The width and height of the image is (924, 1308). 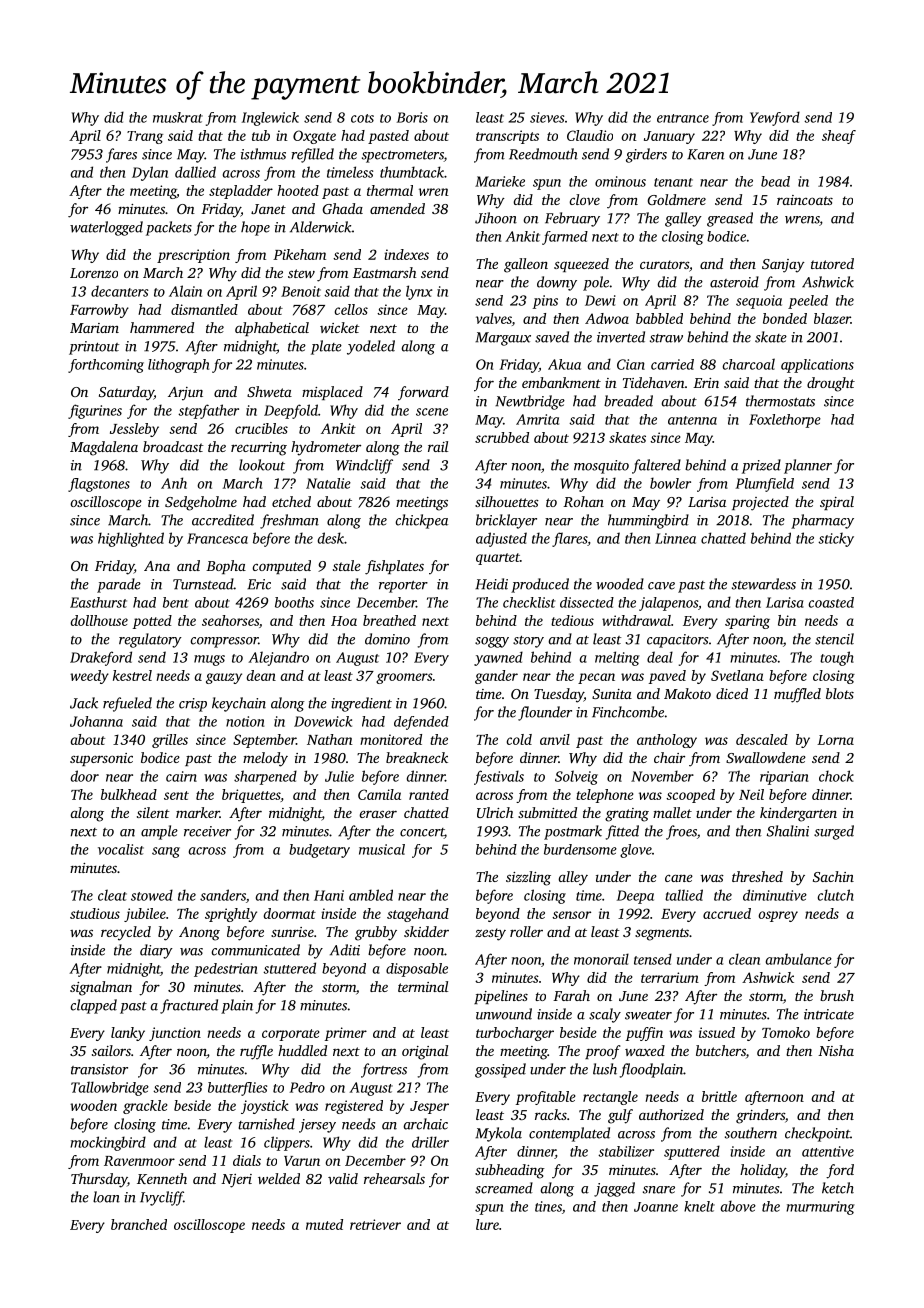 What do you see at coordinates (526, 931) in the image?
I see `roller` at bounding box center [526, 931].
